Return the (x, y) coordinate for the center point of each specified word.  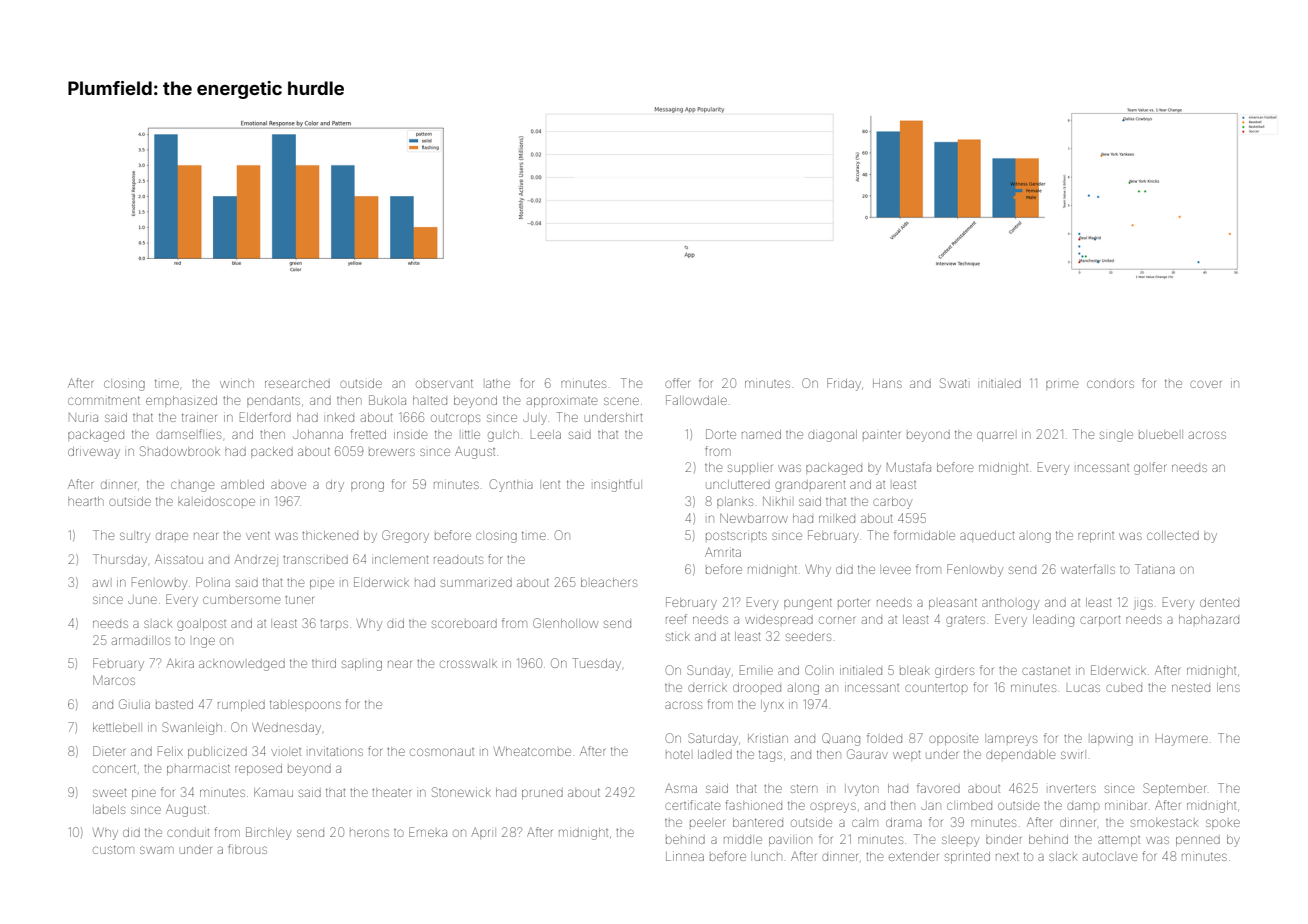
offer (677, 383)
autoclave (1110, 856)
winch (237, 384)
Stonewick (461, 792)
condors (1110, 384)
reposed (258, 769)
